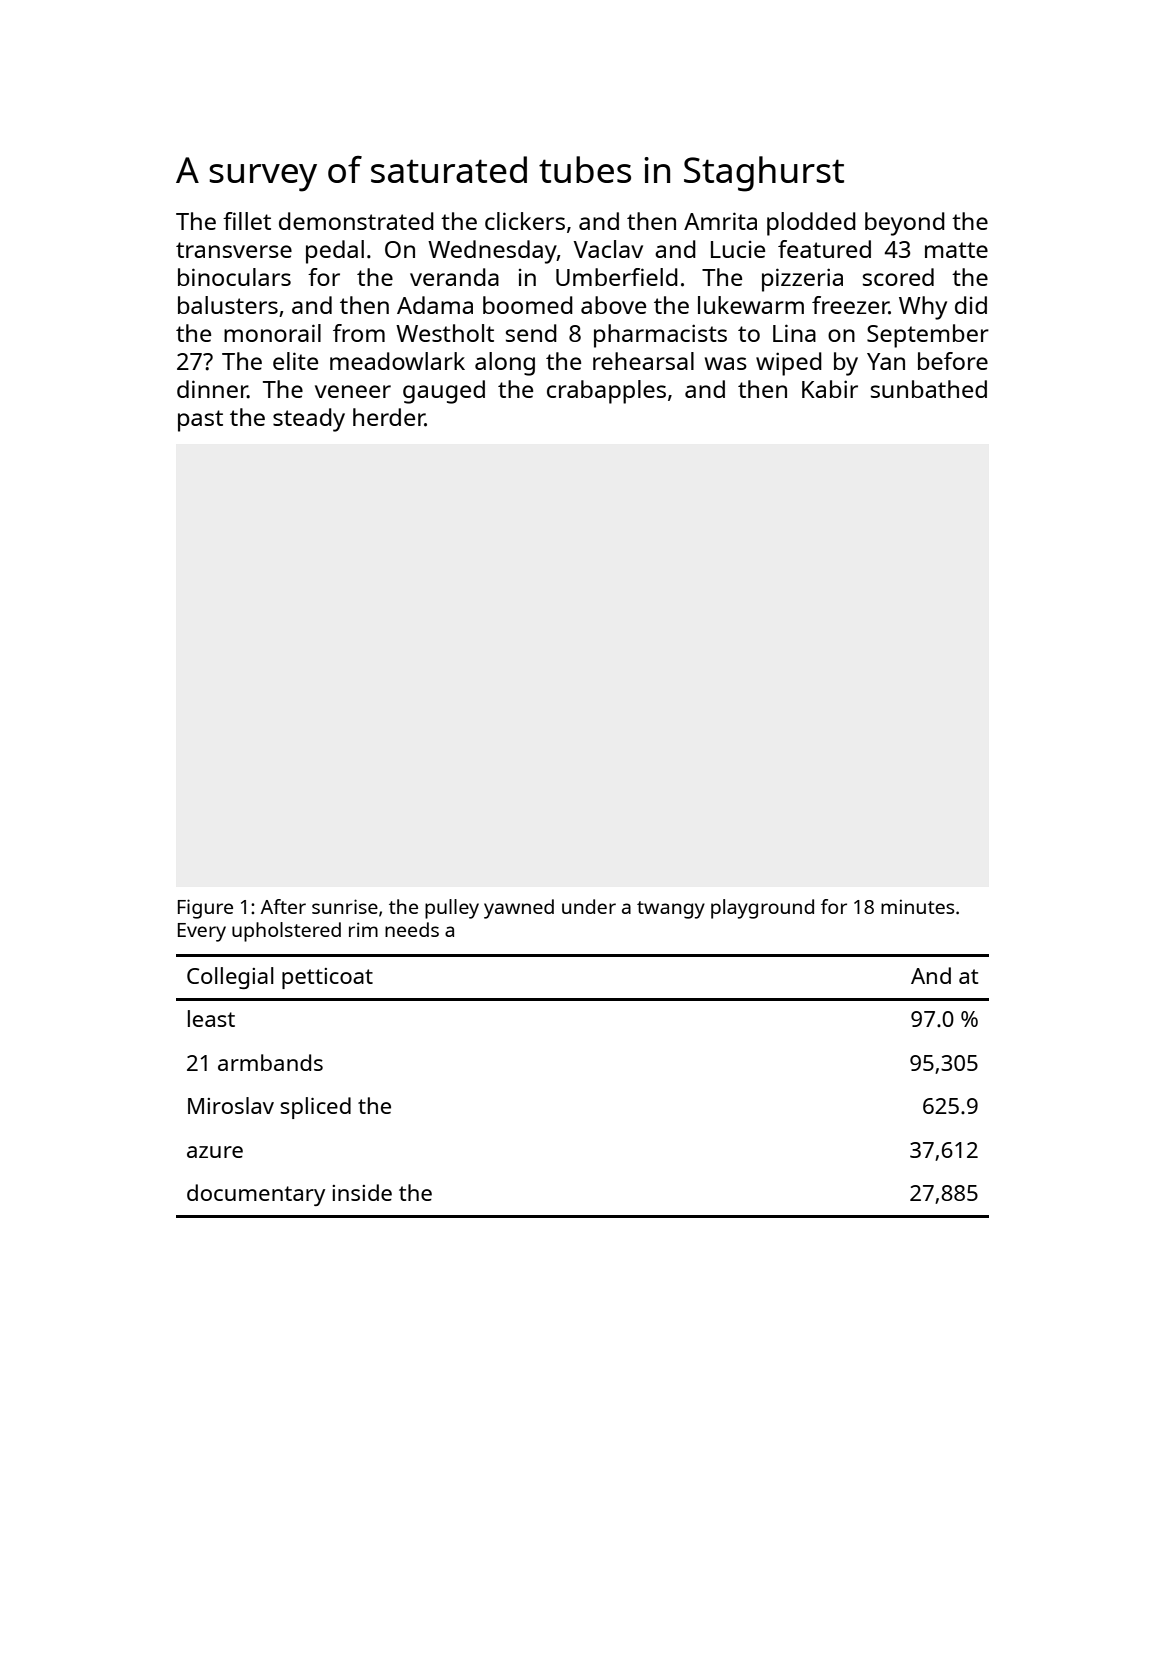 Image resolution: width=1165 pixels, height=1654 pixels. What do you see at coordinates (917, 906) in the image?
I see `minutes` at bounding box center [917, 906].
